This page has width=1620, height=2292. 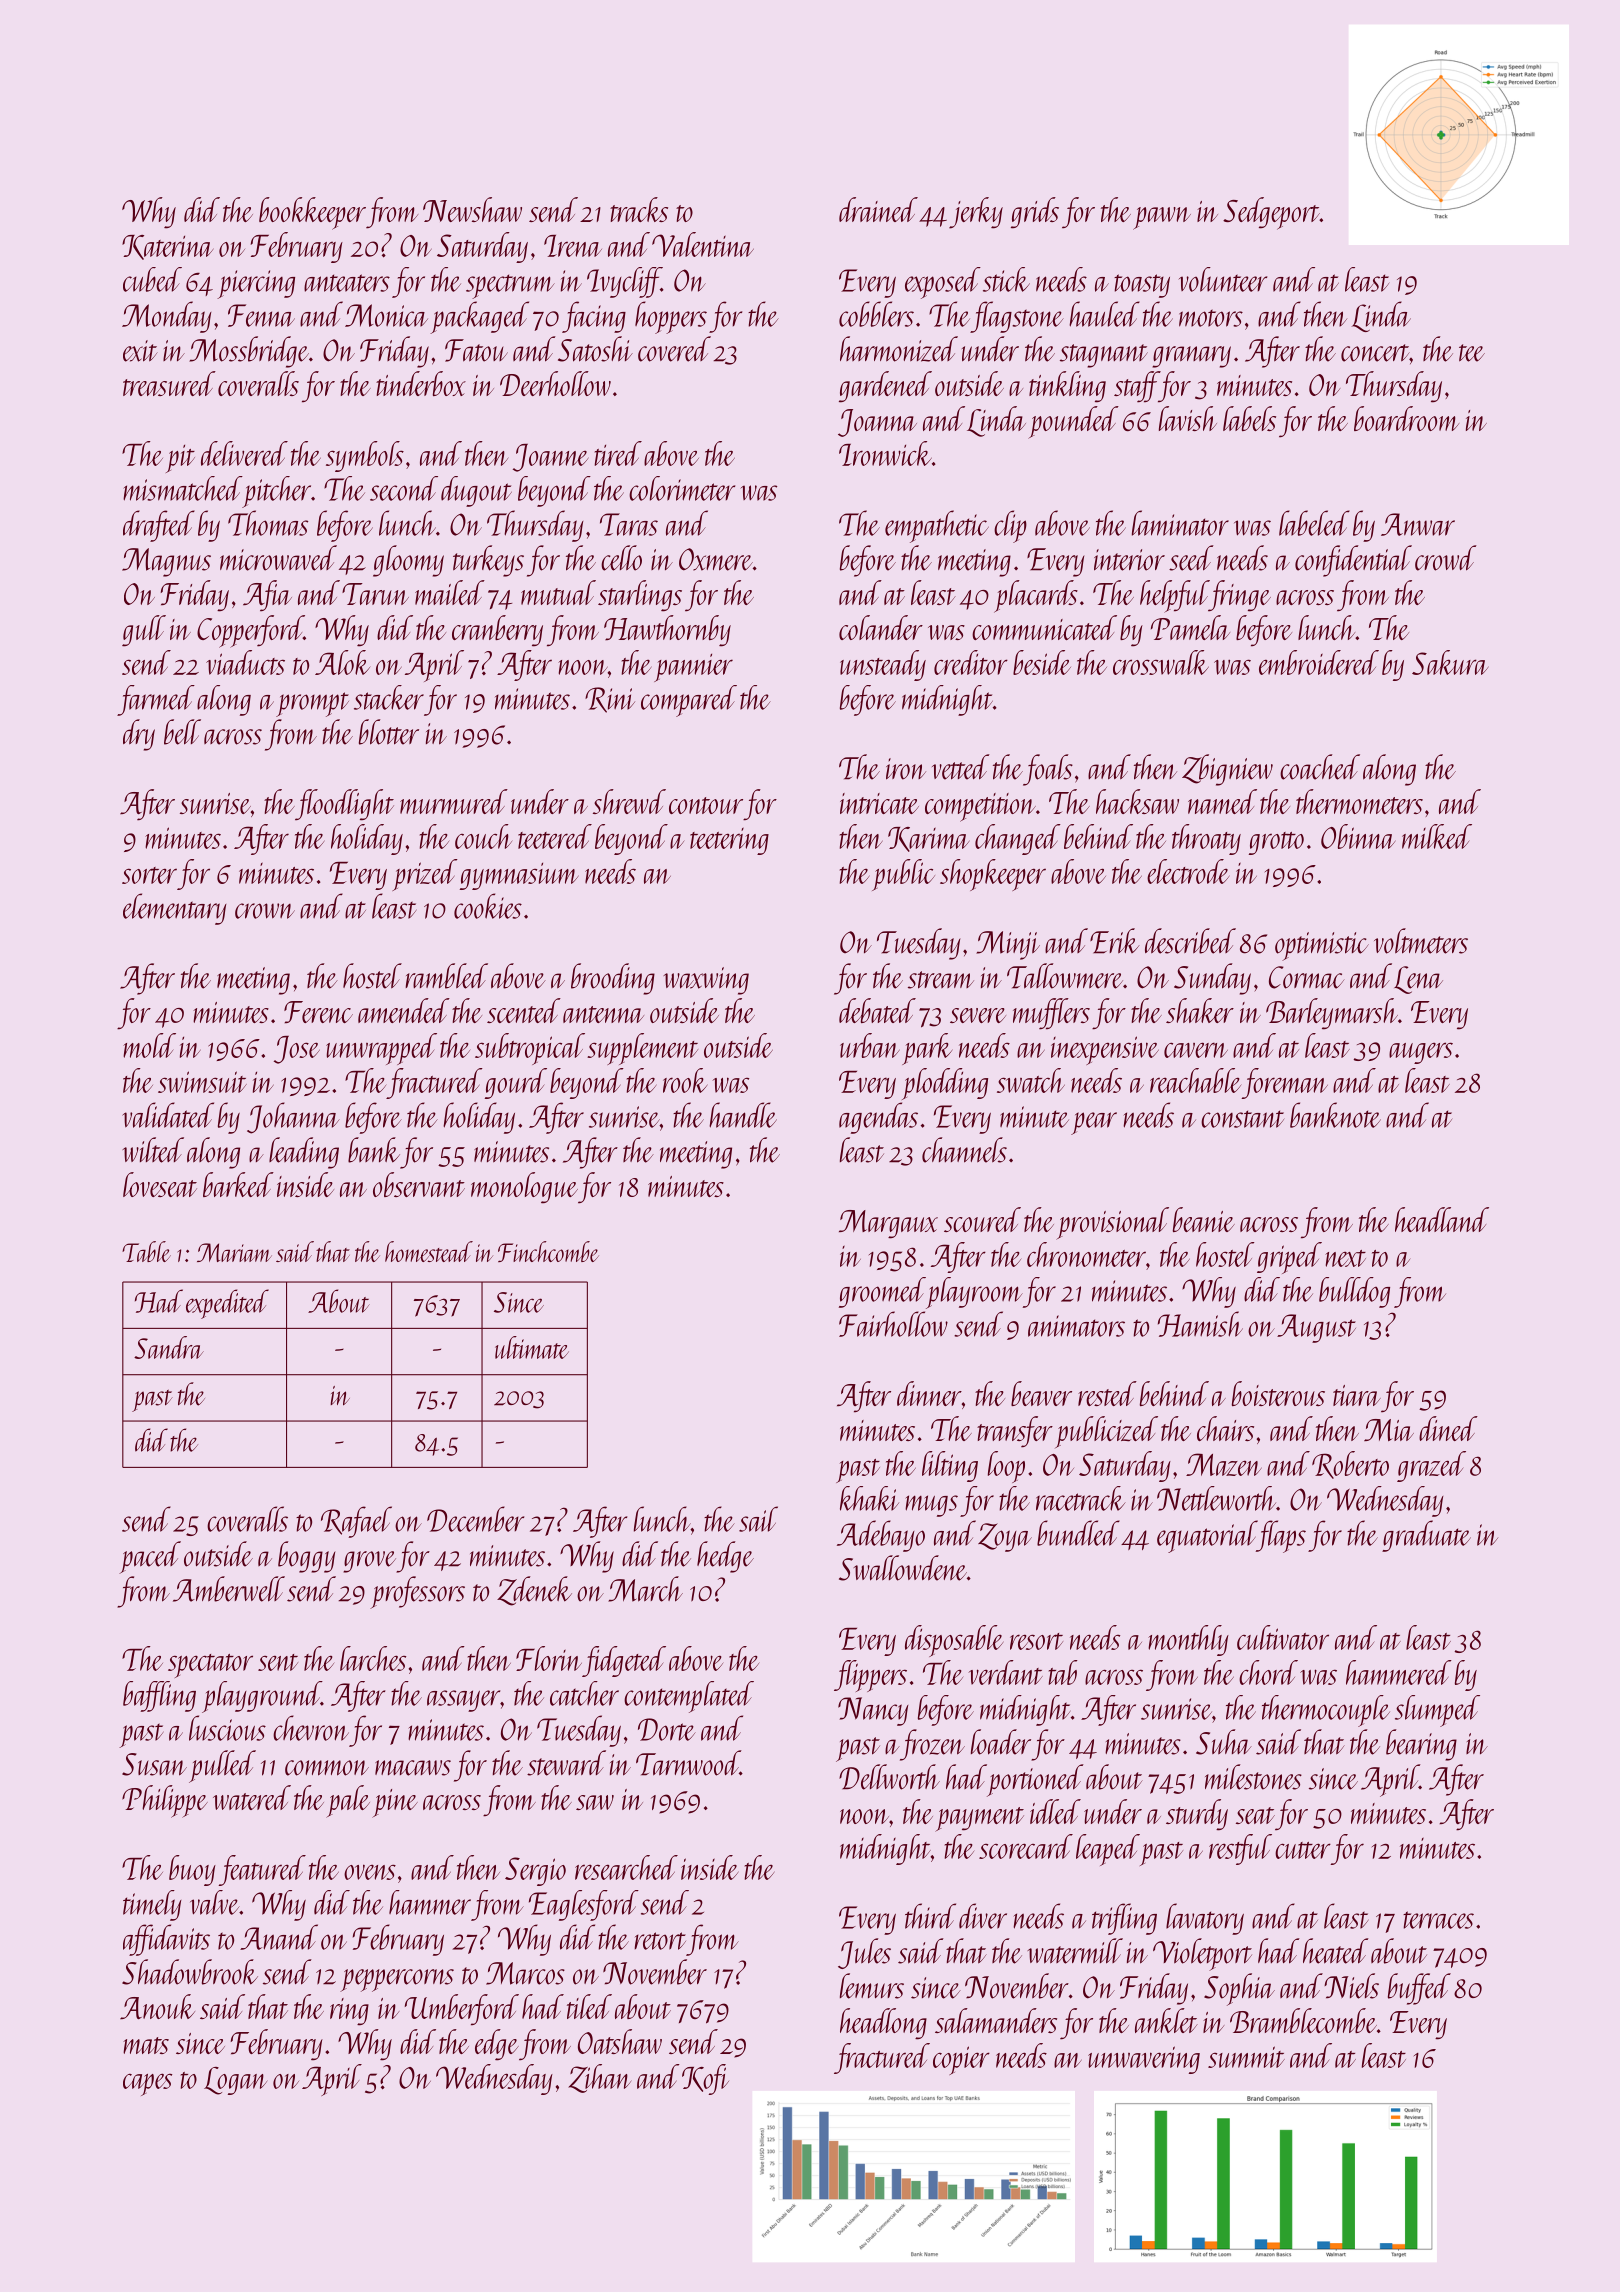 I want to click on Sakura, so click(x=1450, y=662).
